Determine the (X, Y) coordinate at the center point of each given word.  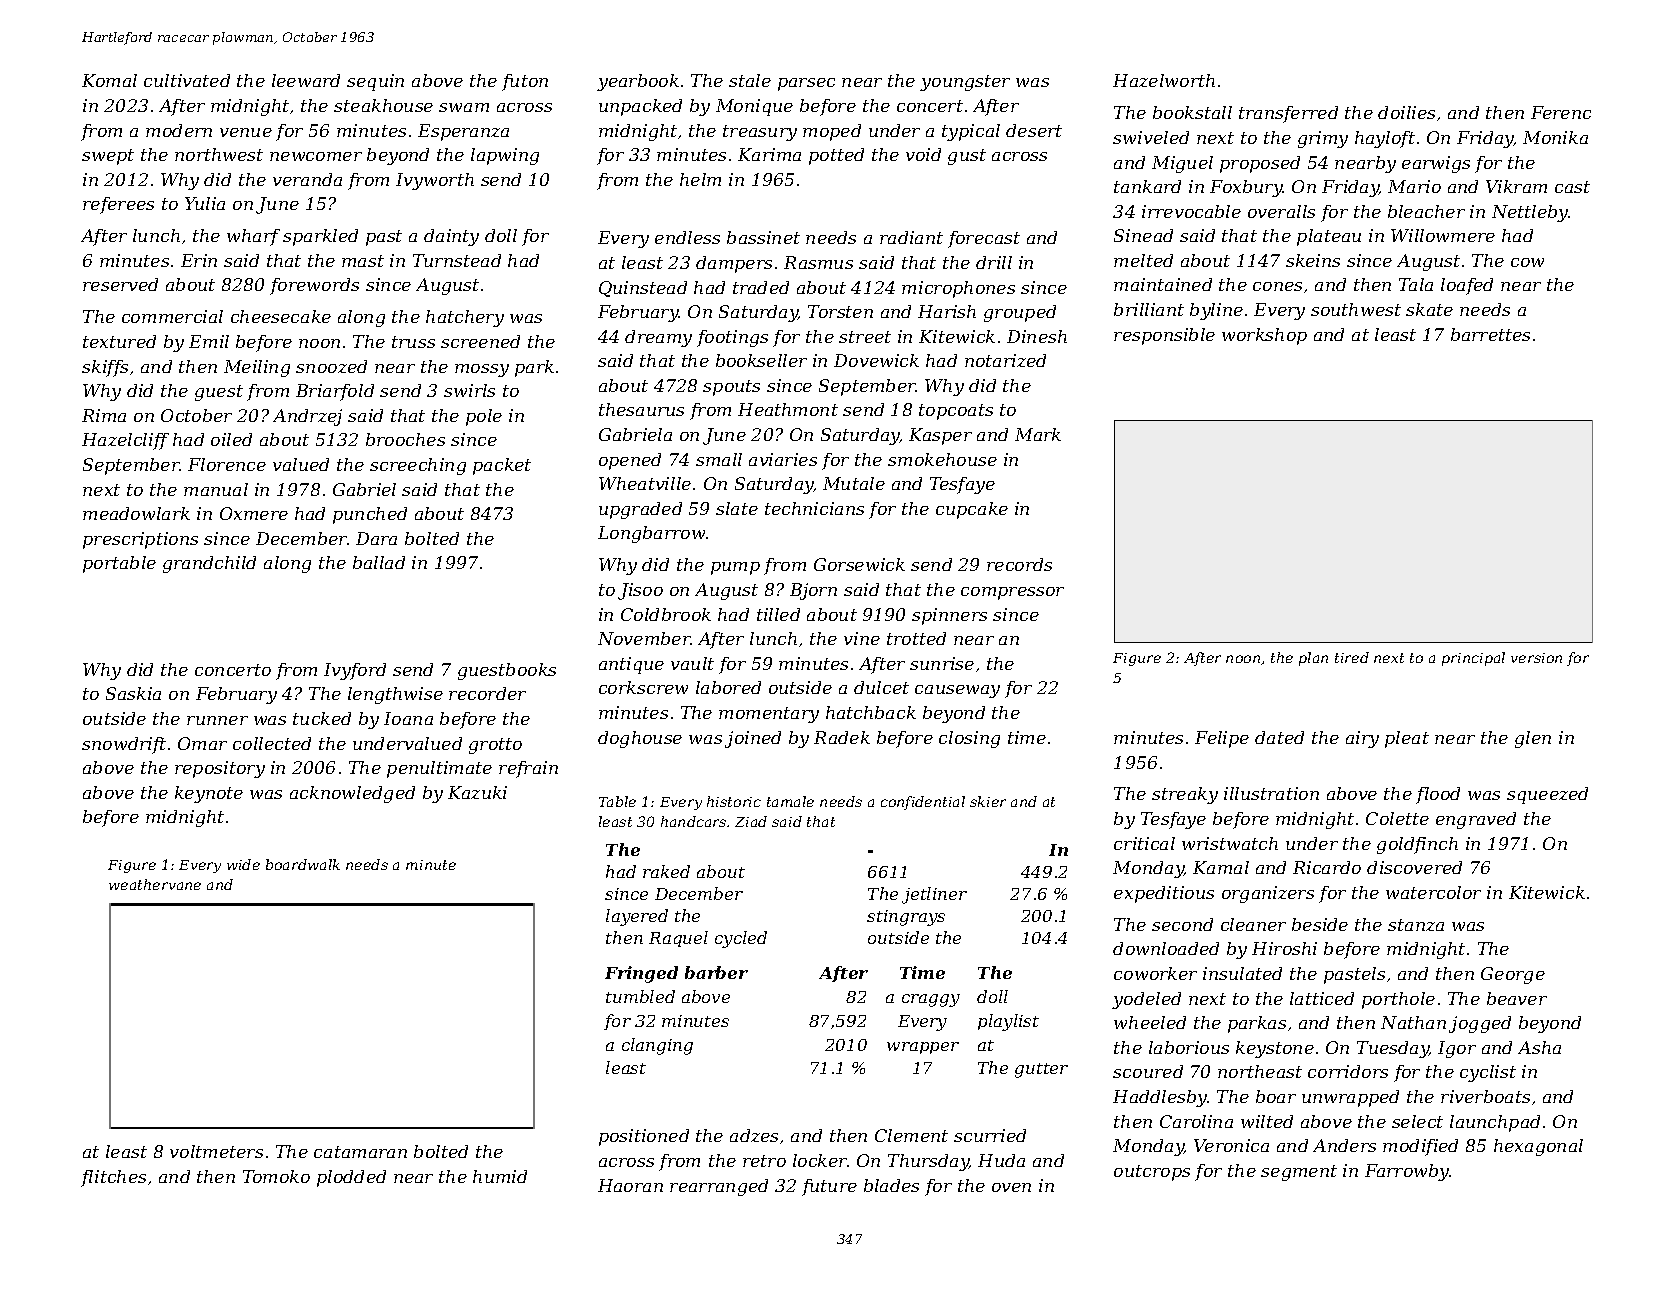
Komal (109, 80)
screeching (418, 466)
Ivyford (355, 671)
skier (988, 801)
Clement (911, 1135)
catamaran (360, 1152)
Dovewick (876, 360)
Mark (1038, 434)
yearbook (638, 82)
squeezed (1547, 795)
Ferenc (1561, 112)
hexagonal (1538, 1147)
